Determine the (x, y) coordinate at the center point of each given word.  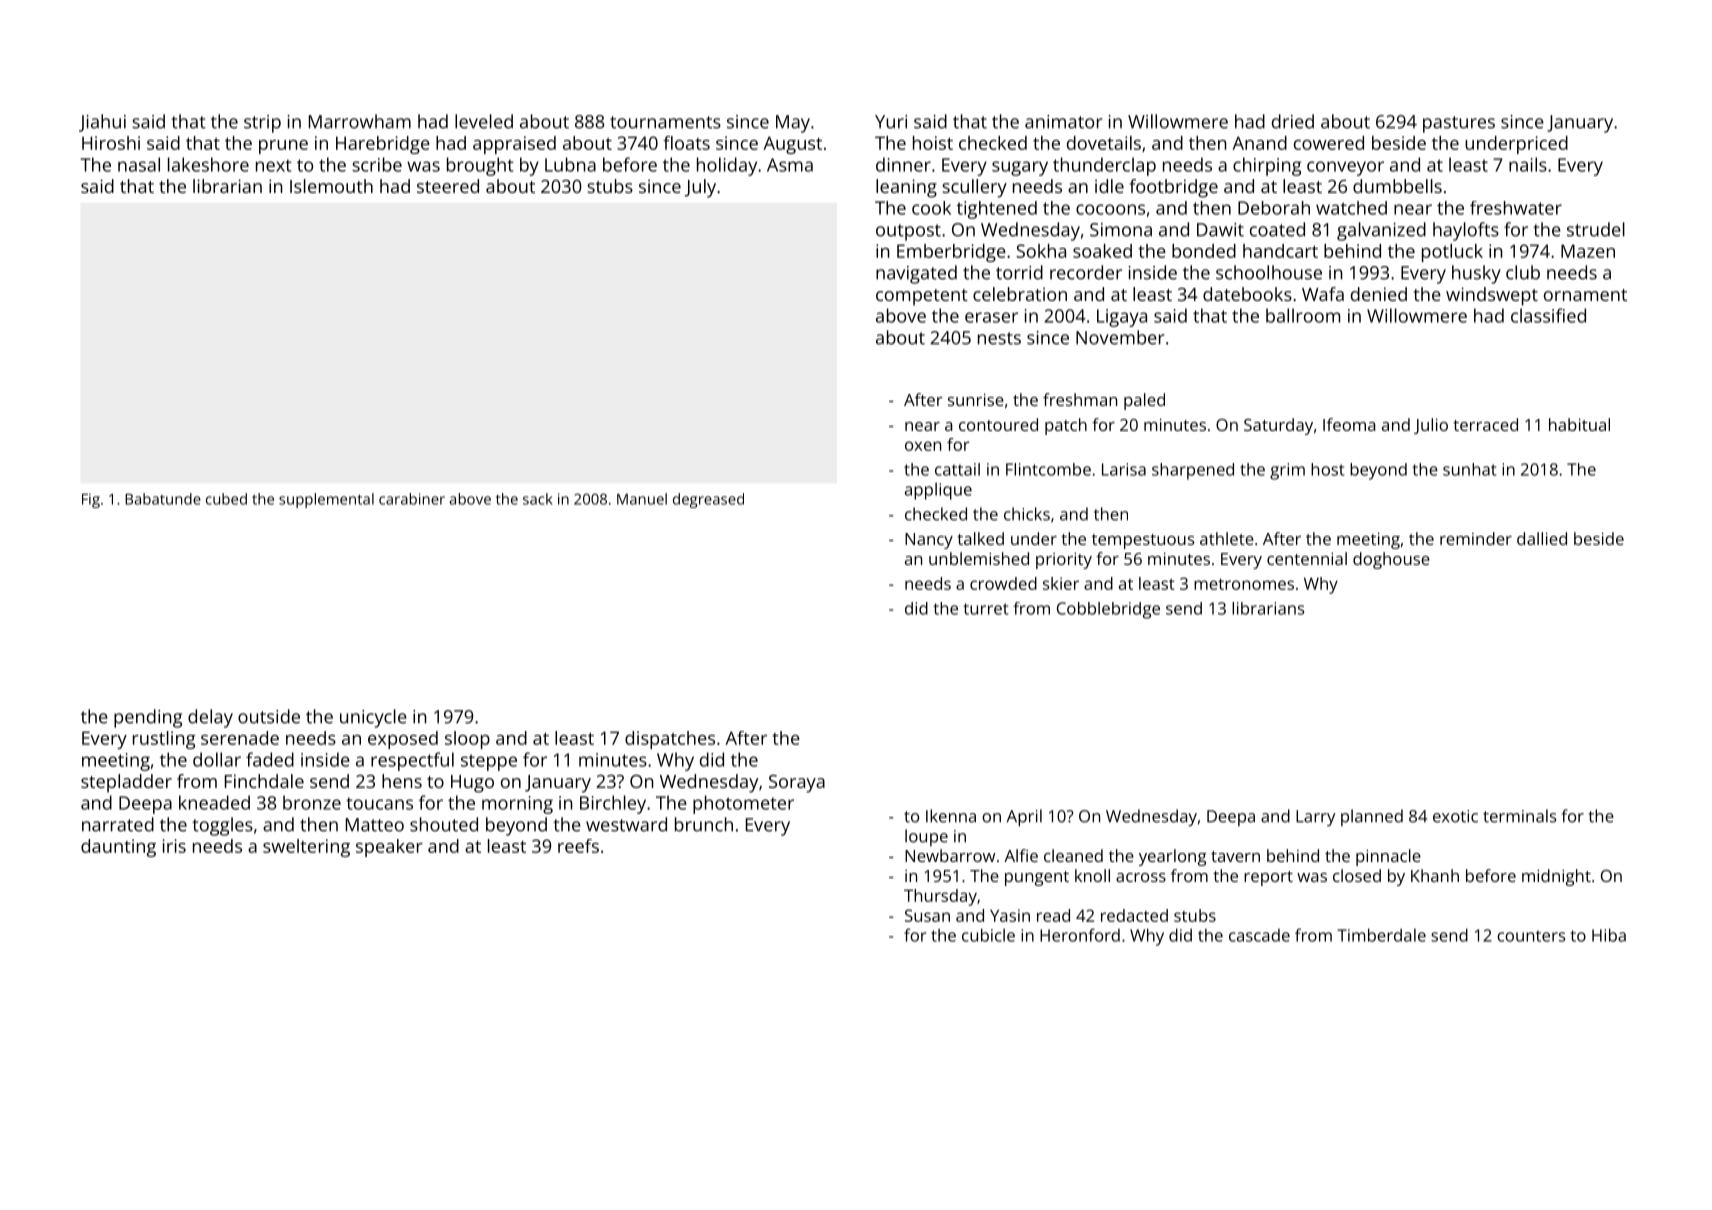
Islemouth (331, 186)
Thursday (940, 897)
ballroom (1303, 315)
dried (1293, 121)
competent (922, 297)
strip (262, 124)
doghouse (1391, 560)
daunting (118, 848)
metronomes (1244, 584)
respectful (412, 761)
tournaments (665, 122)
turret (985, 609)
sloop (467, 740)
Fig (91, 500)
